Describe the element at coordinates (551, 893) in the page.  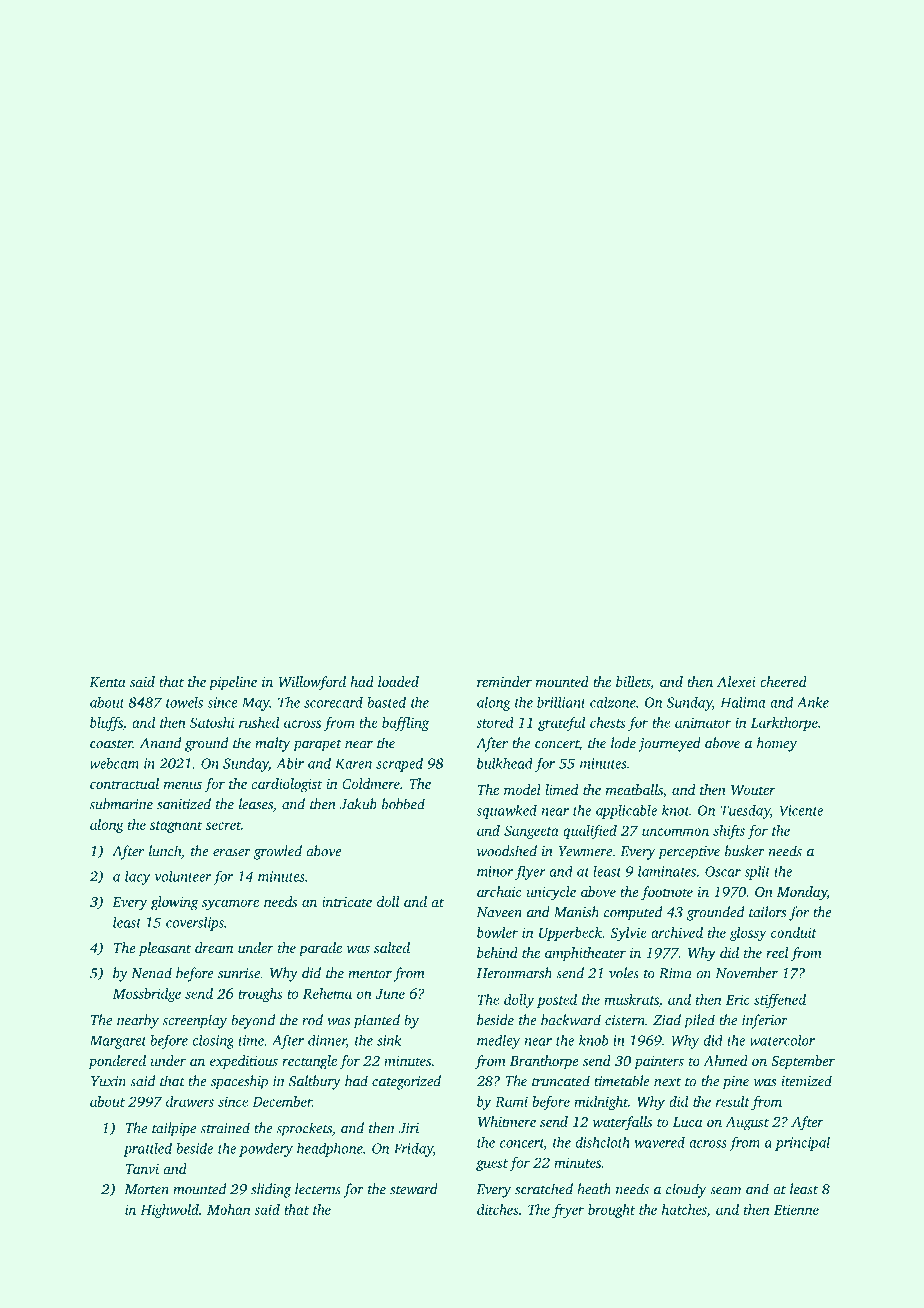
I see `unicycle` at that location.
